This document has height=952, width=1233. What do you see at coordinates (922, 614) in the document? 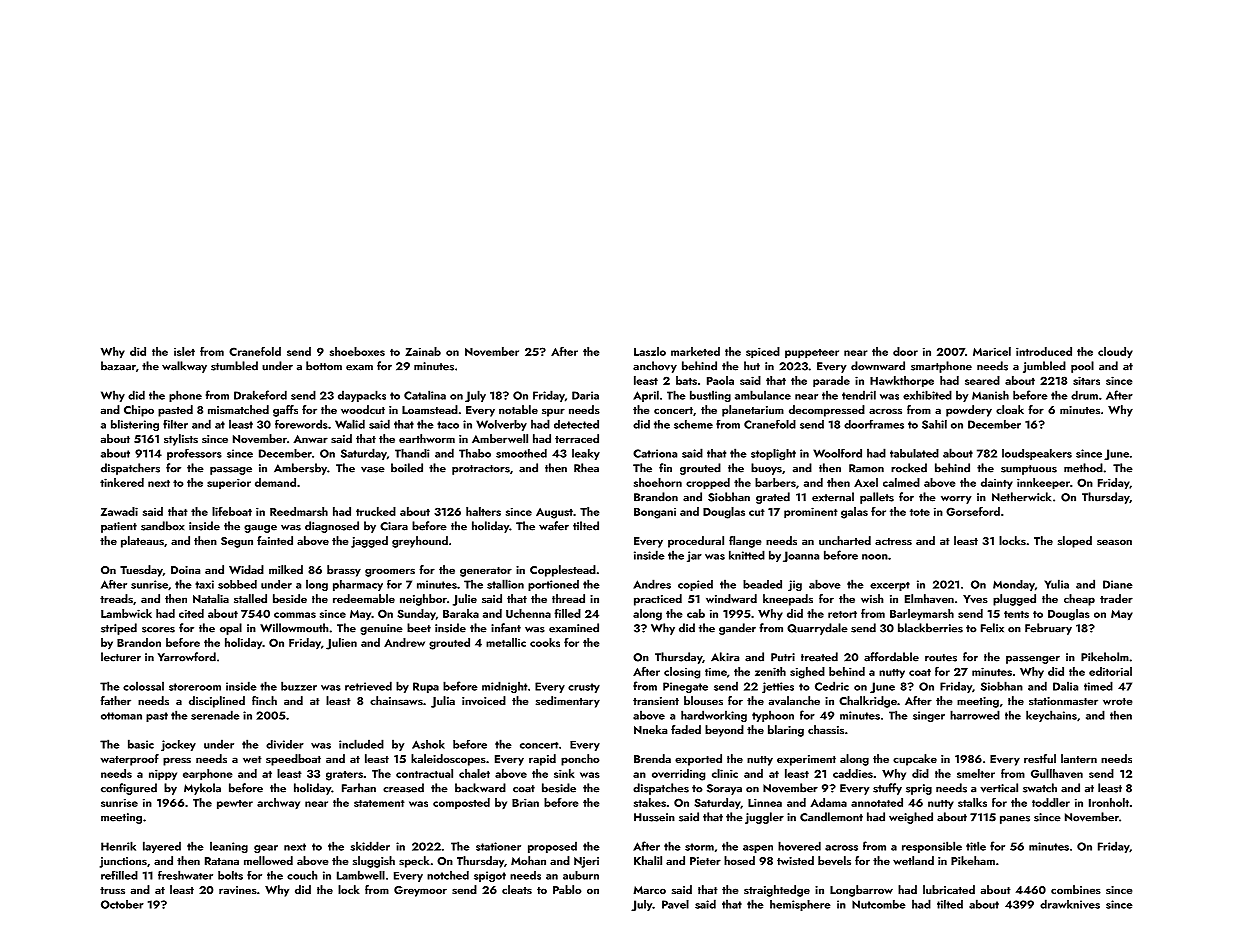
I see `Barleymarsh` at bounding box center [922, 614].
